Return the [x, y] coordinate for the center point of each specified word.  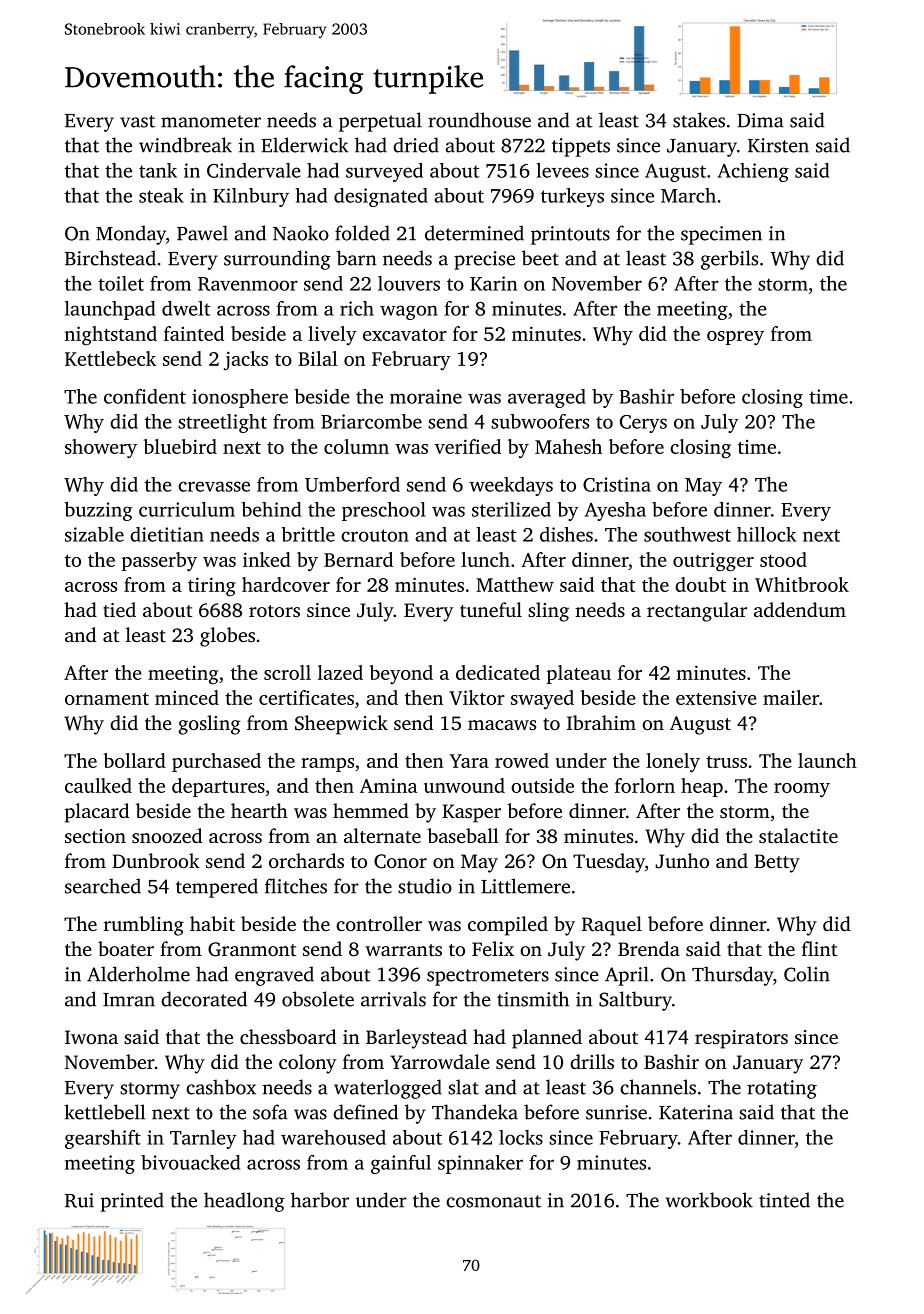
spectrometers [488, 977]
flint [819, 948]
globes [227, 637]
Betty [777, 863]
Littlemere [525, 886]
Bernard [358, 559]
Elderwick [304, 145]
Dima [760, 120]
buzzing [99, 511]
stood [783, 559]
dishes [566, 534]
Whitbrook [802, 584]
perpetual [380, 122]
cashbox [221, 1087]
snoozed [167, 835]
